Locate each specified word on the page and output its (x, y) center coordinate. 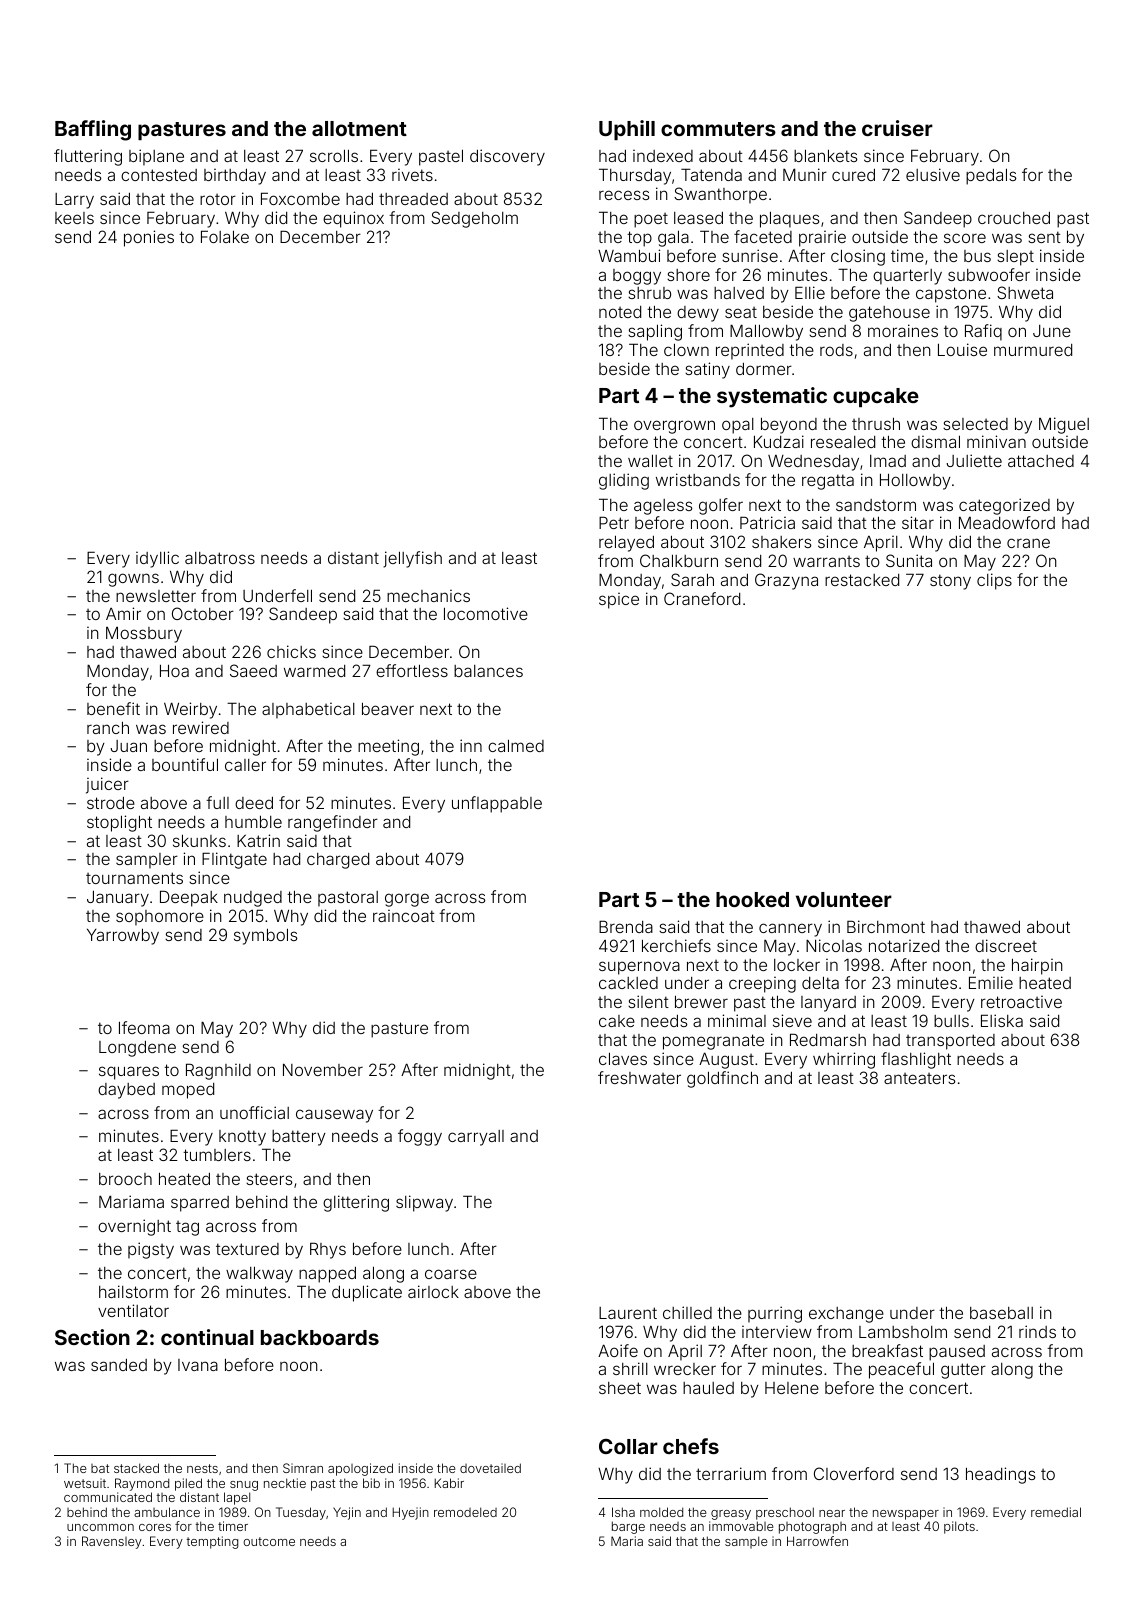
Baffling (93, 130)
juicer (107, 785)
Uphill (627, 130)
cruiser (897, 128)
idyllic (157, 559)
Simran (303, 1468)
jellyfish (412, 559)
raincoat (404, 916)
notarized (904, 946)
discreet (1006, 945)
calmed (516, 745)
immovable (741, 1526)
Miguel (1064, 425)
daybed (126, 1091)
